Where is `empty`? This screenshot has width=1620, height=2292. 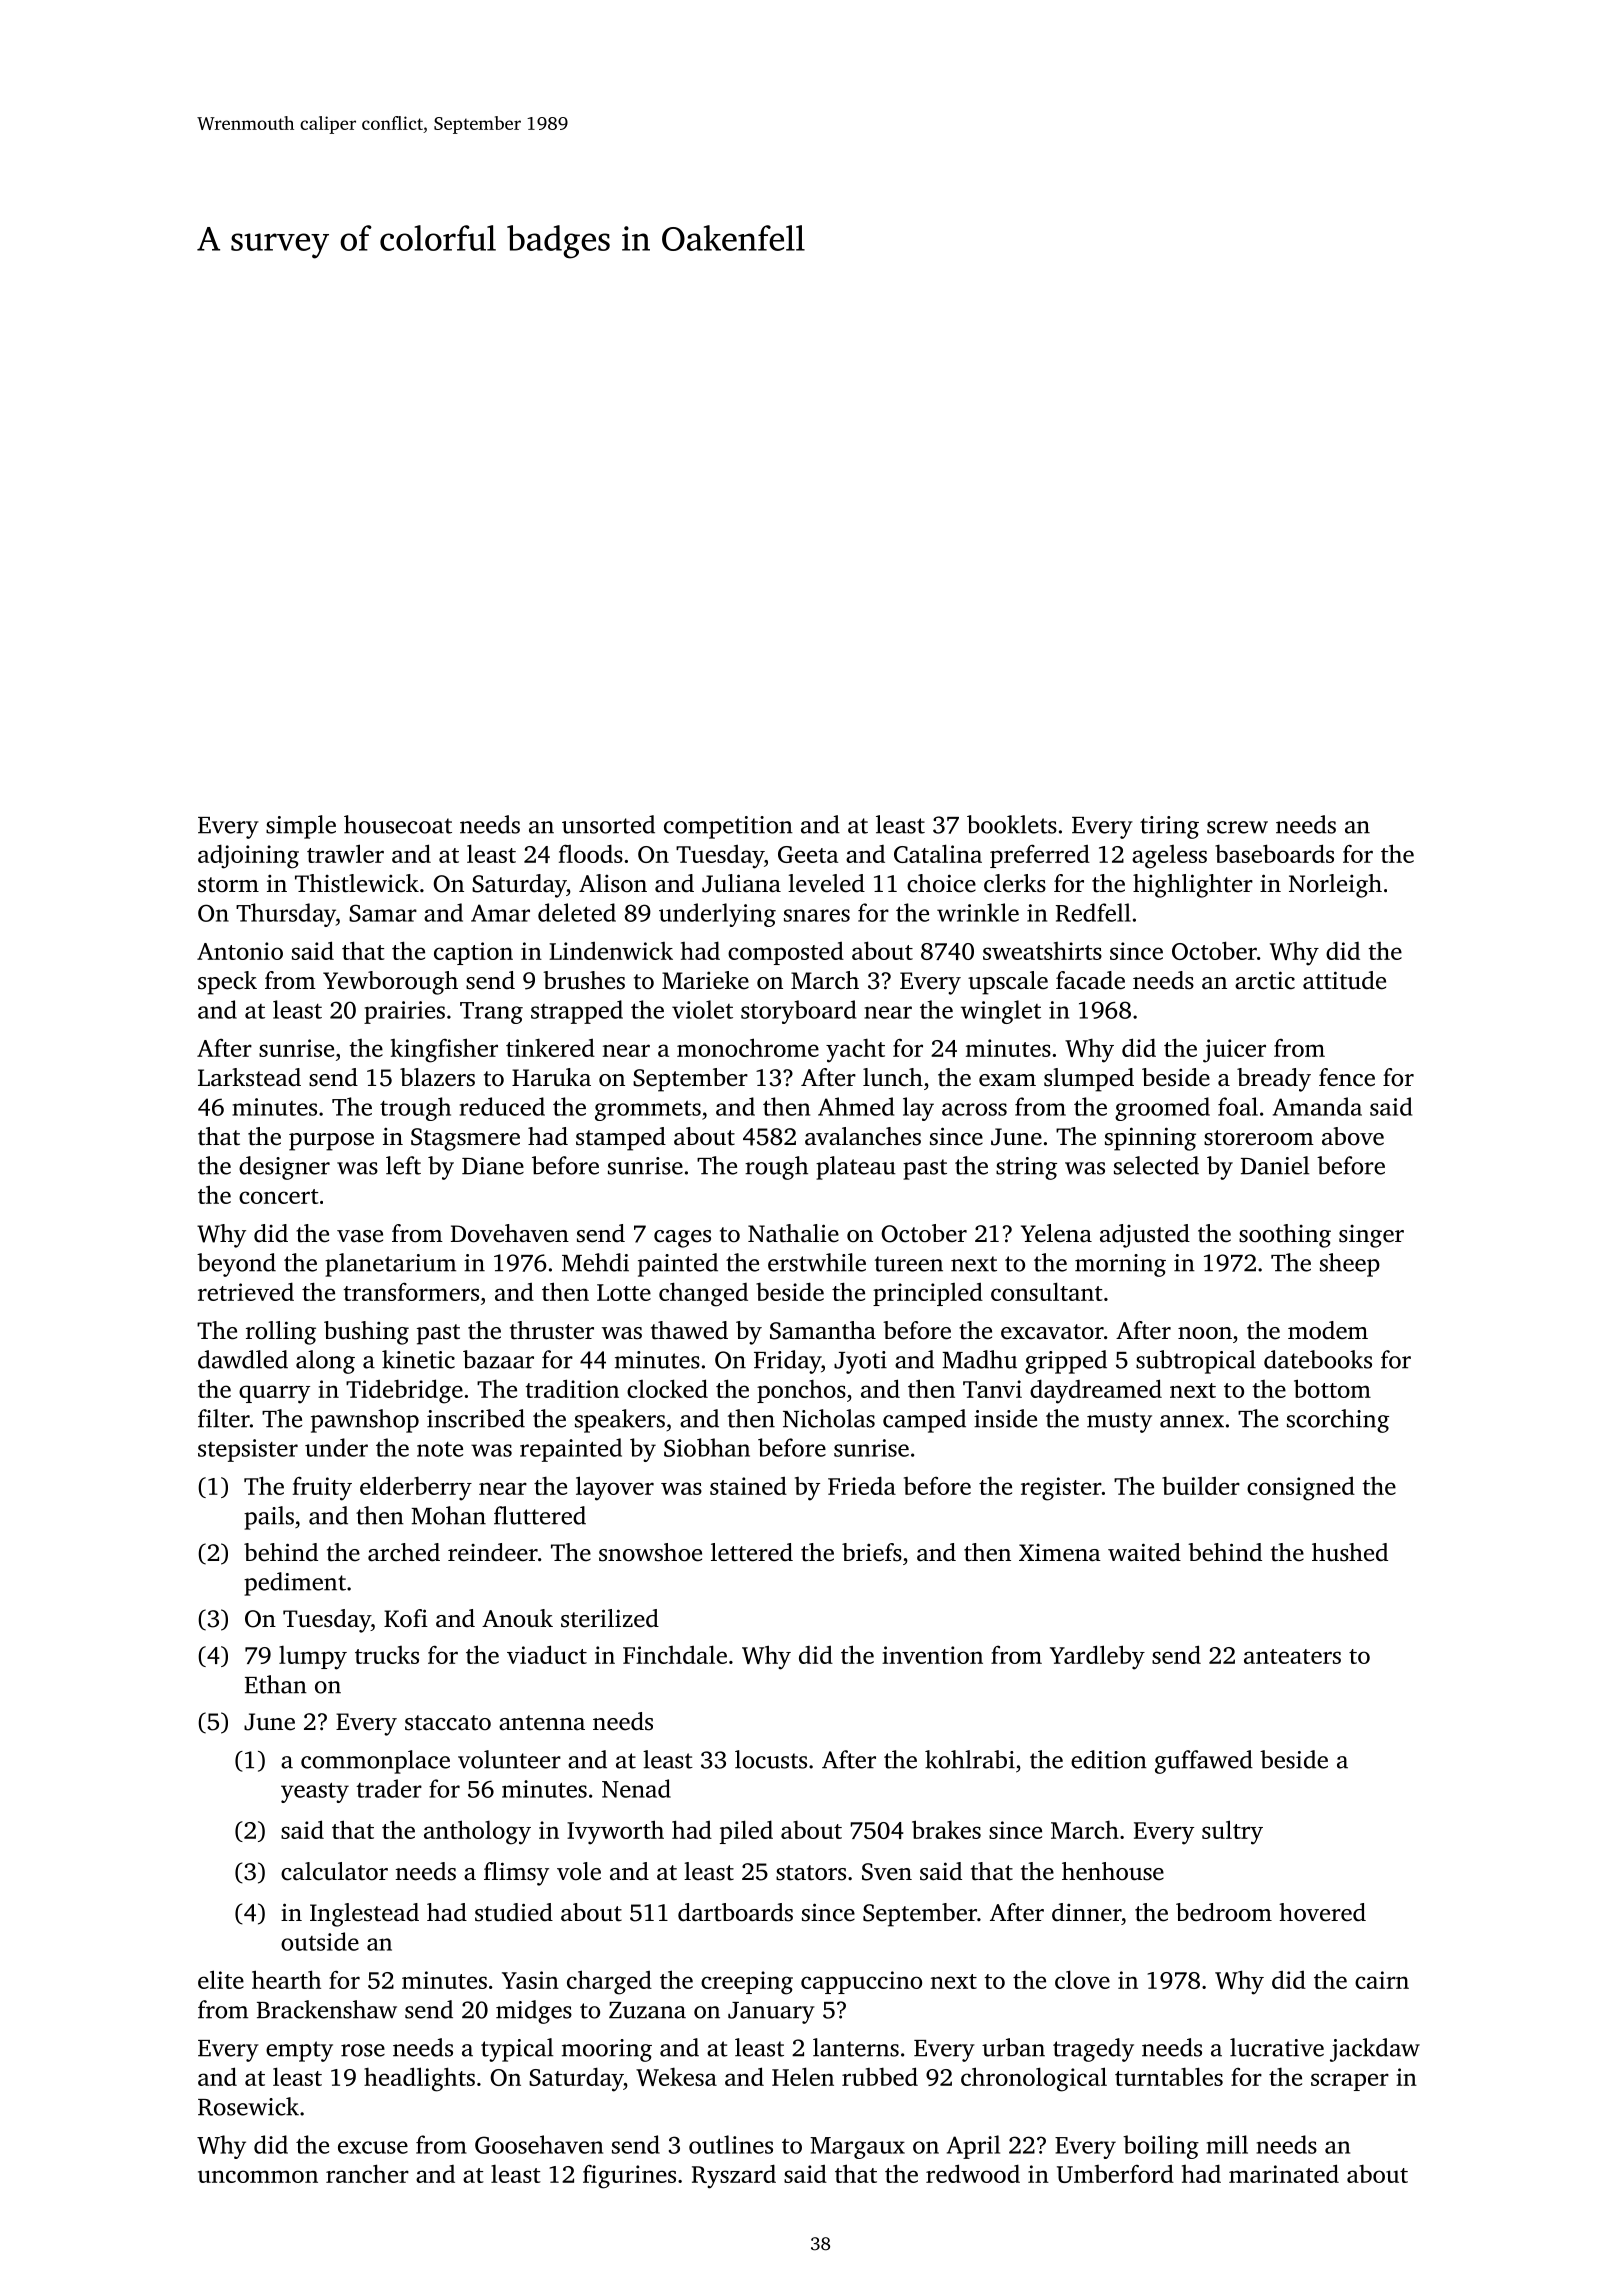 empty is located at coordinates (299, 2051).
